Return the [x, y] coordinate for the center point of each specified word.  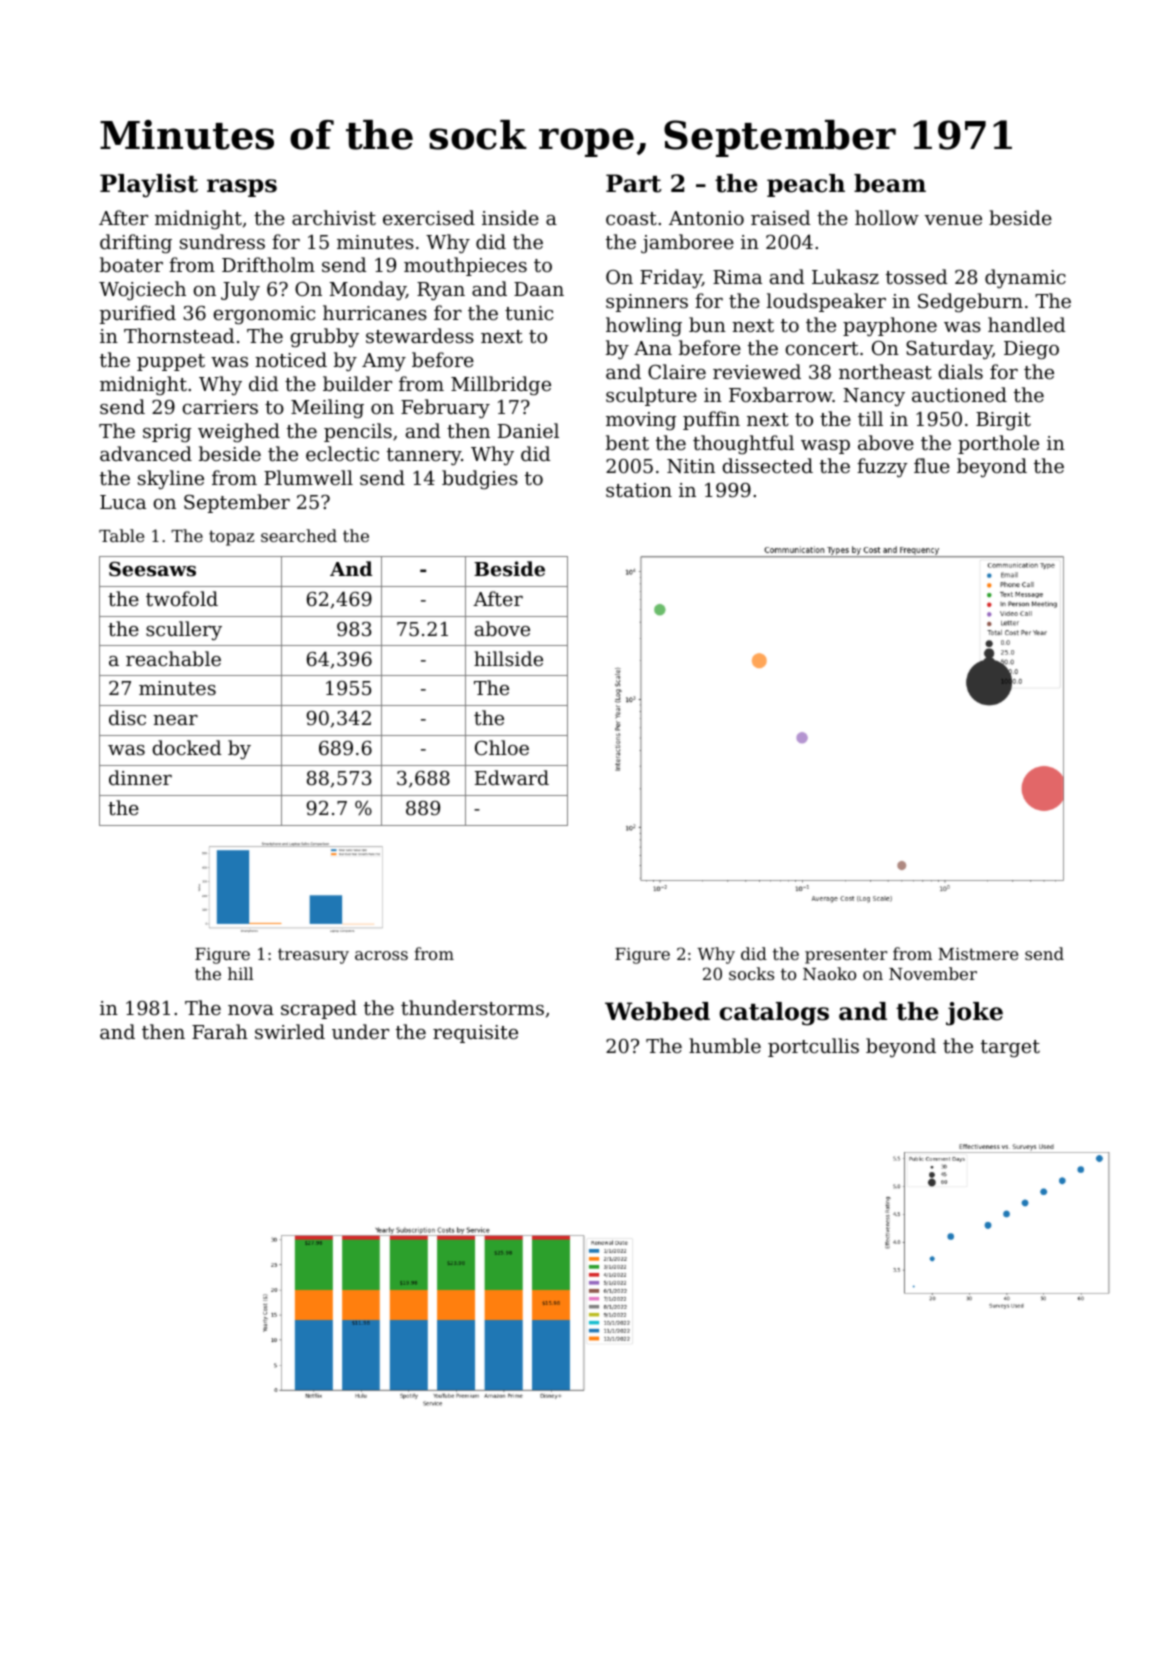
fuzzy [882, 467]
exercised [429, 217]
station [639, 490]
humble [725, 1045]
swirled [290, 1031]
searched [299, 535]
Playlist [149, 186]
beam [890, 183]
